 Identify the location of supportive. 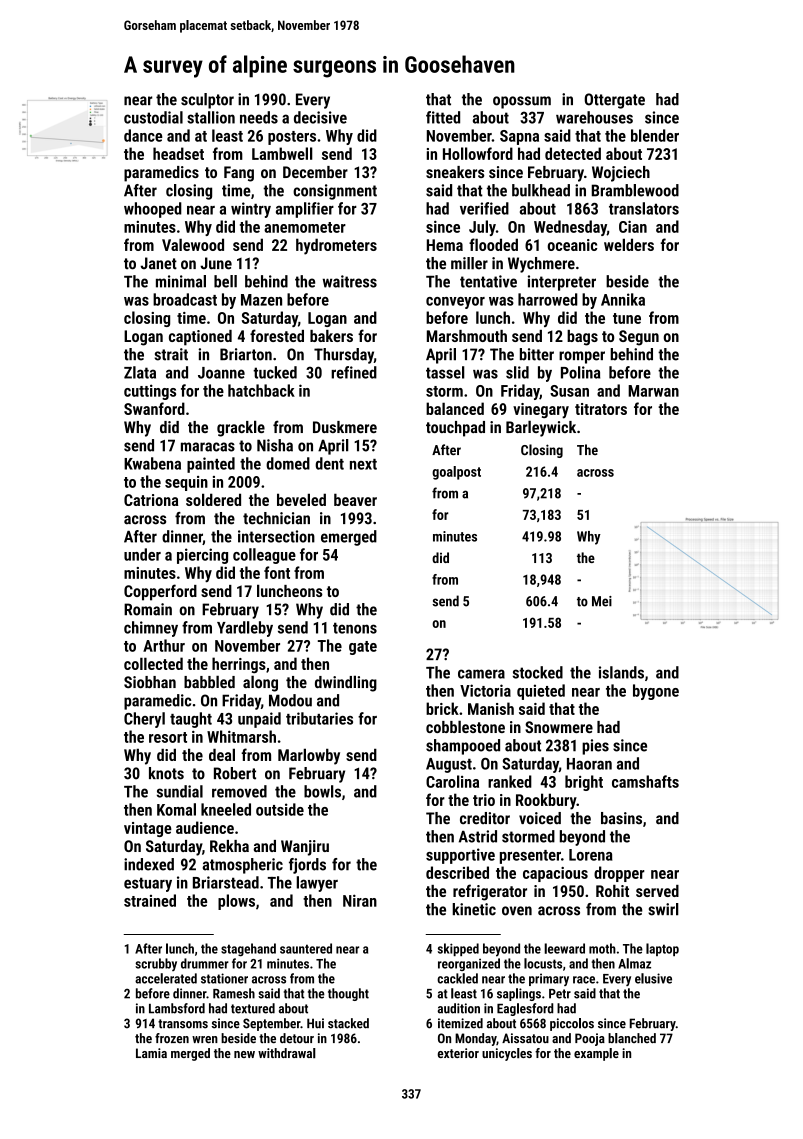
(460, 856).
